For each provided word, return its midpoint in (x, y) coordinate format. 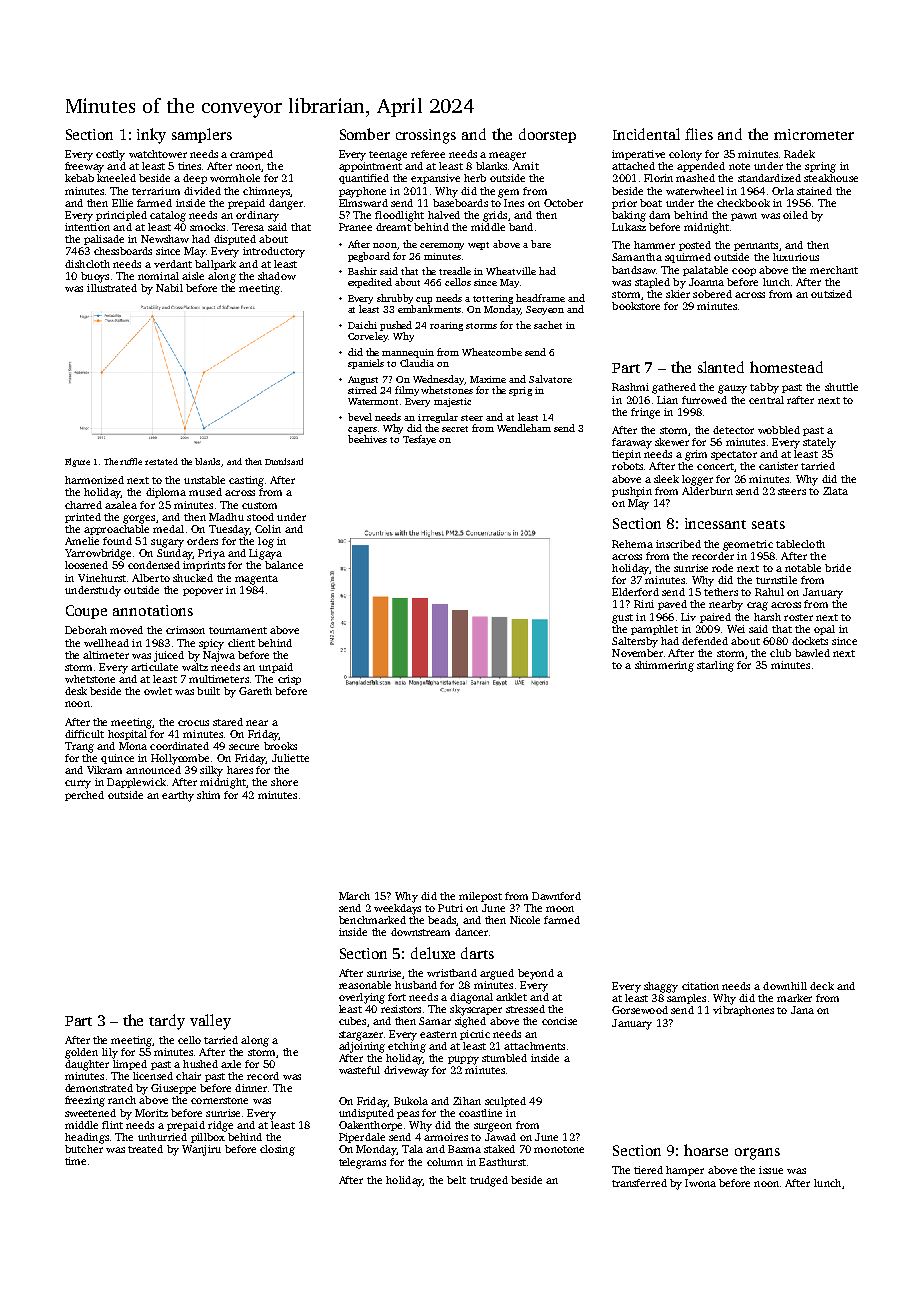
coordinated (179, 746)
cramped (251, 155)
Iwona (700, 1183)
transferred (639, 1183)
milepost (480, 897)
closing (277, 1150)
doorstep (547, 135)
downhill (785, 986)
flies (699, 134)
